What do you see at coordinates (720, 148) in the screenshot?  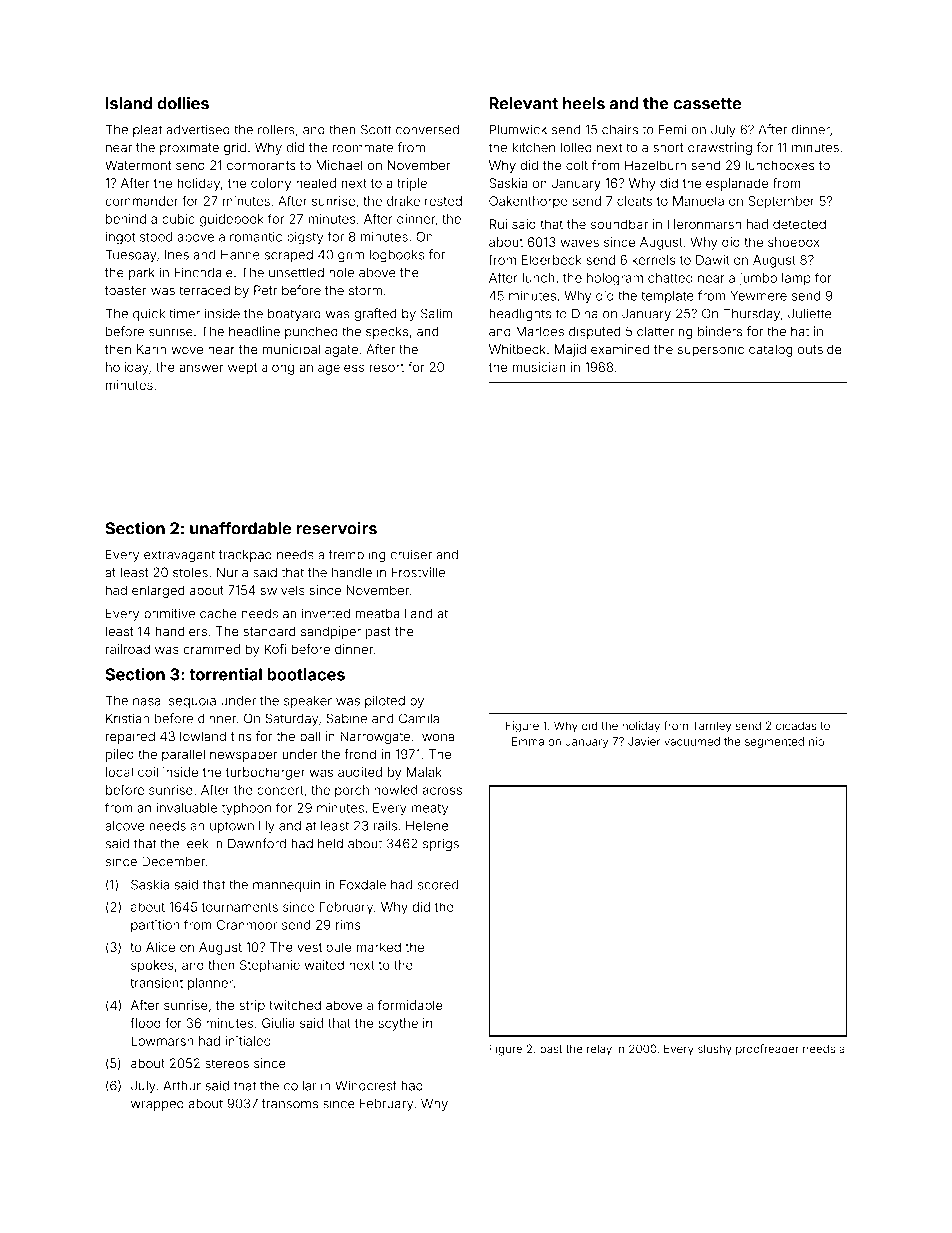 I see `drawstring` at bounding box center [720, 148].
